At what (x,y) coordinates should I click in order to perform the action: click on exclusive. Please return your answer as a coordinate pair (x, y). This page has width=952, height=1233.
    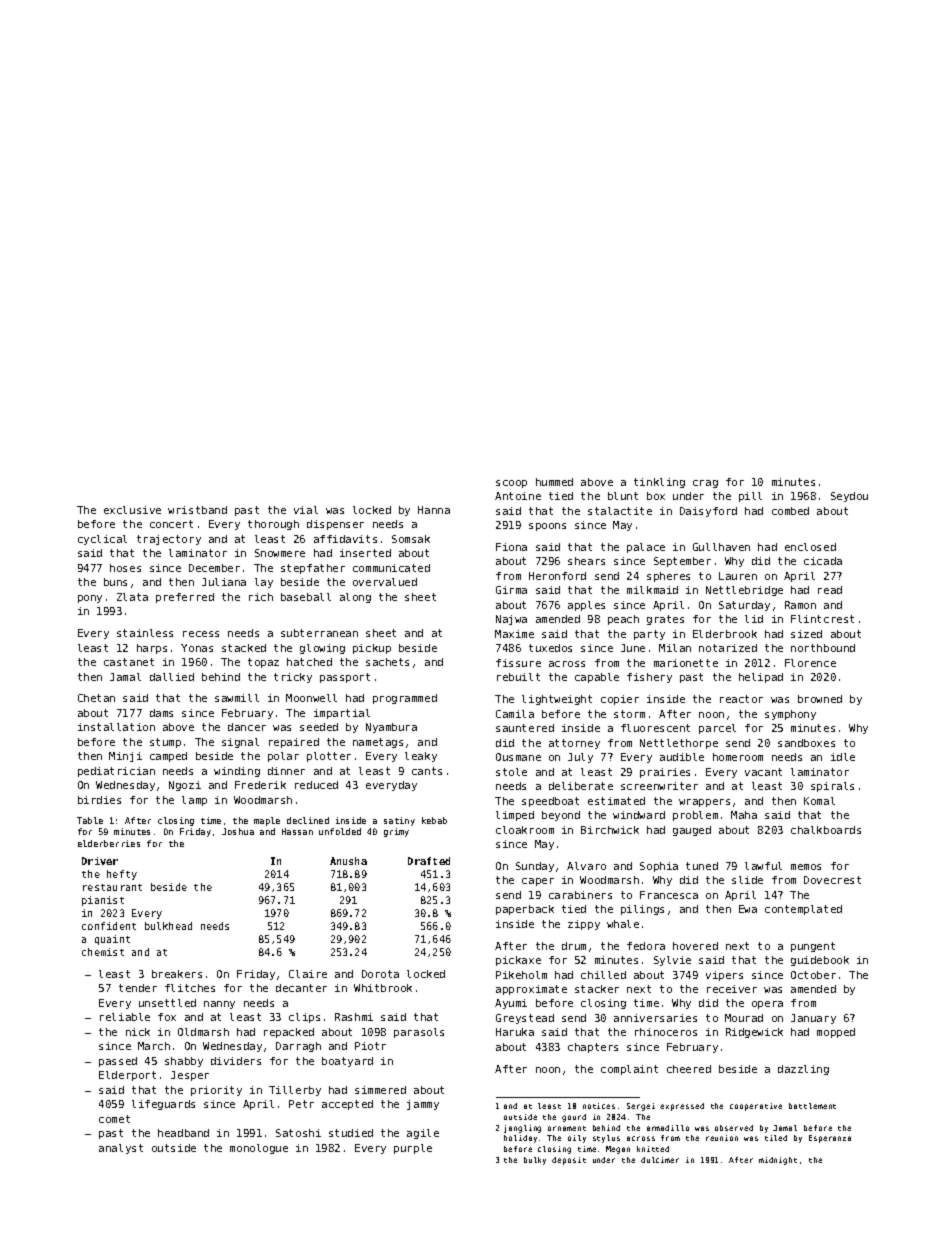
    Looking at the image, I should click on (132, 510).
